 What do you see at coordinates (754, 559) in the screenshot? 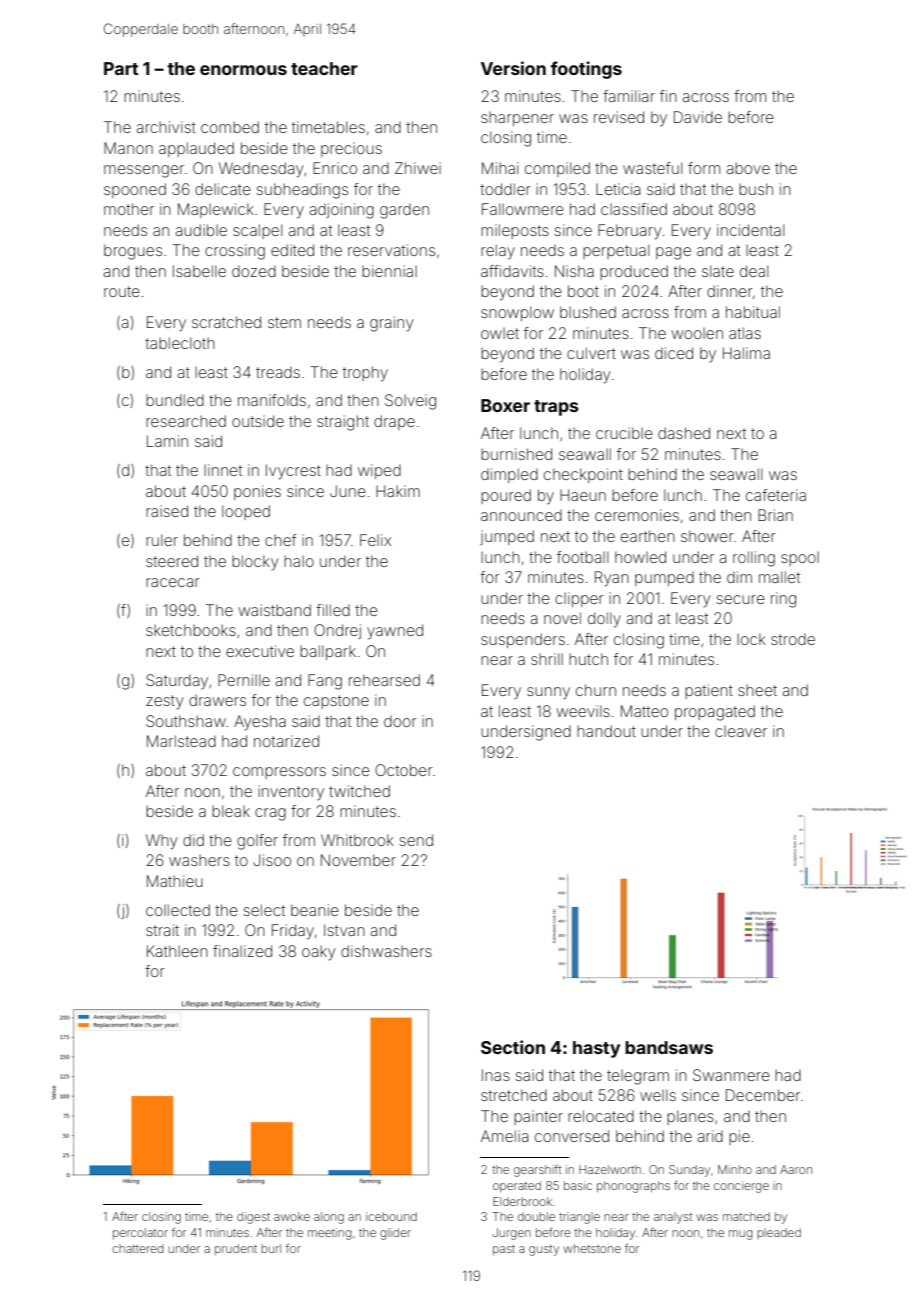
I see `rolling` at bounding box center [754, 559].
